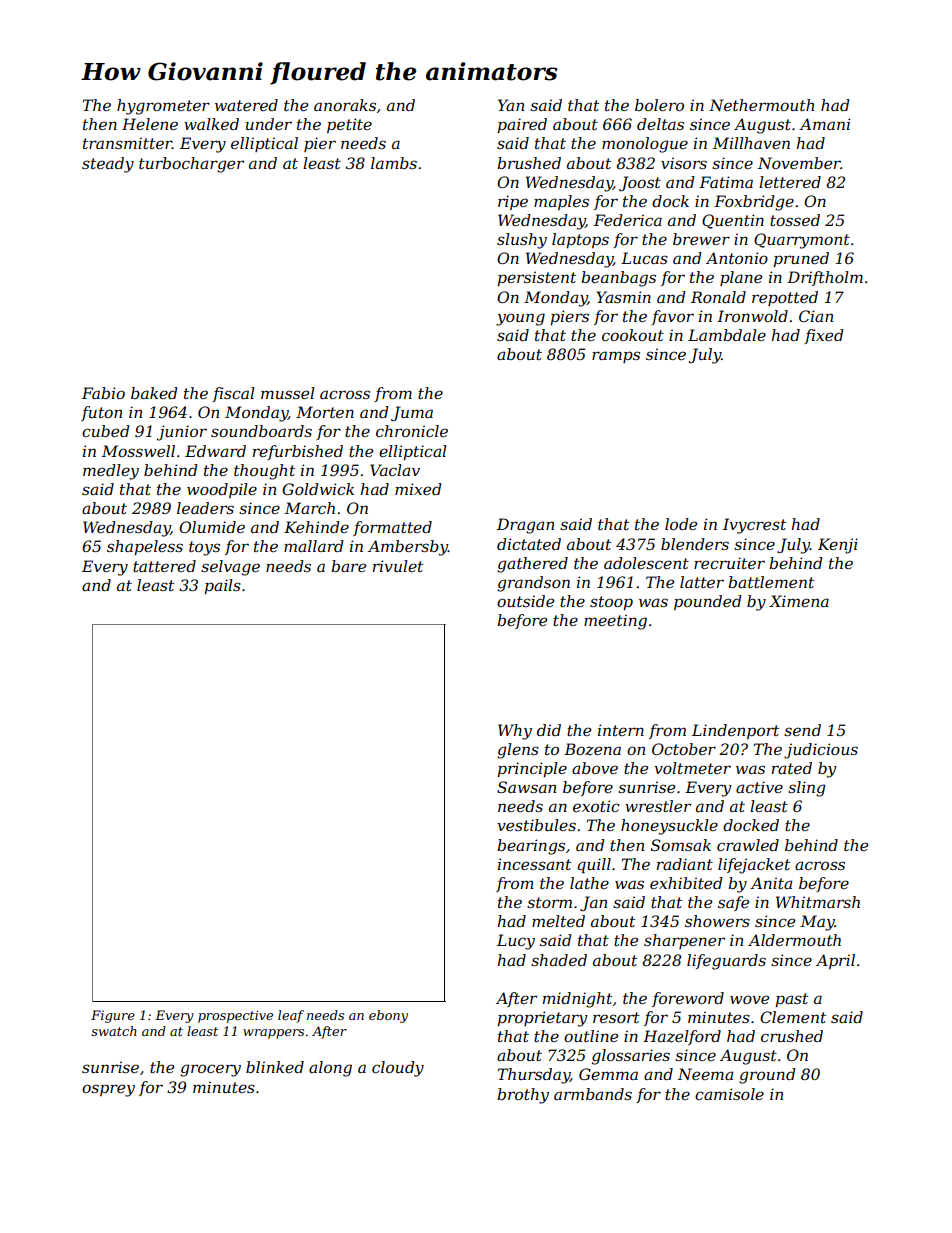 The width and height of the screenshot is (952, 1233). I want to click on anoraks, so click(345, 105).
